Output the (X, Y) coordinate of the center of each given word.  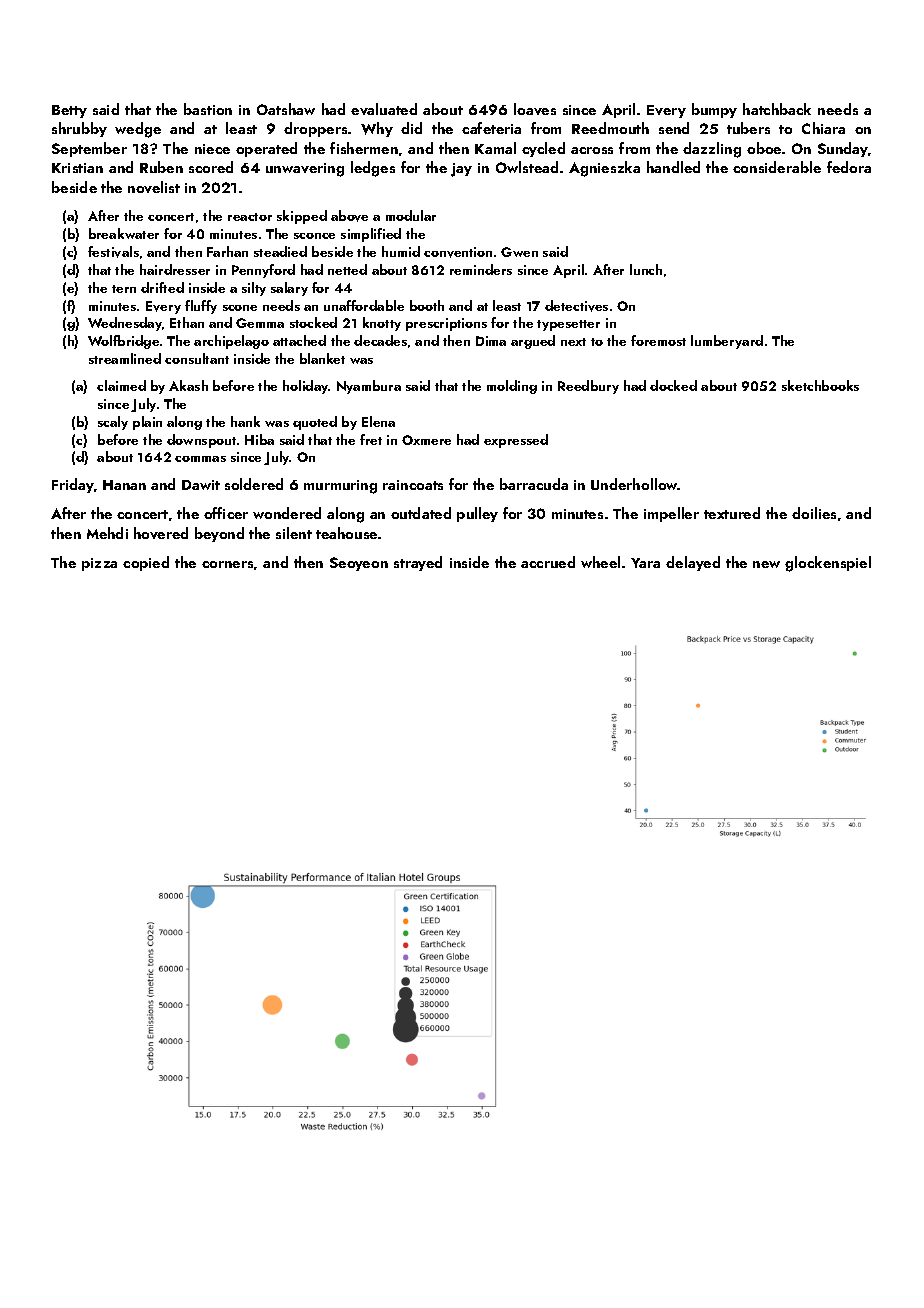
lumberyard (727, 342)
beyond (219, 534)
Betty (69, 111)
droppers (315, 129)
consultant (197, 358)
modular (411, 215)
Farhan (227, 251)
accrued (548, 562)
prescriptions (446, 324)
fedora (849, 167)
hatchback (777, 109)
